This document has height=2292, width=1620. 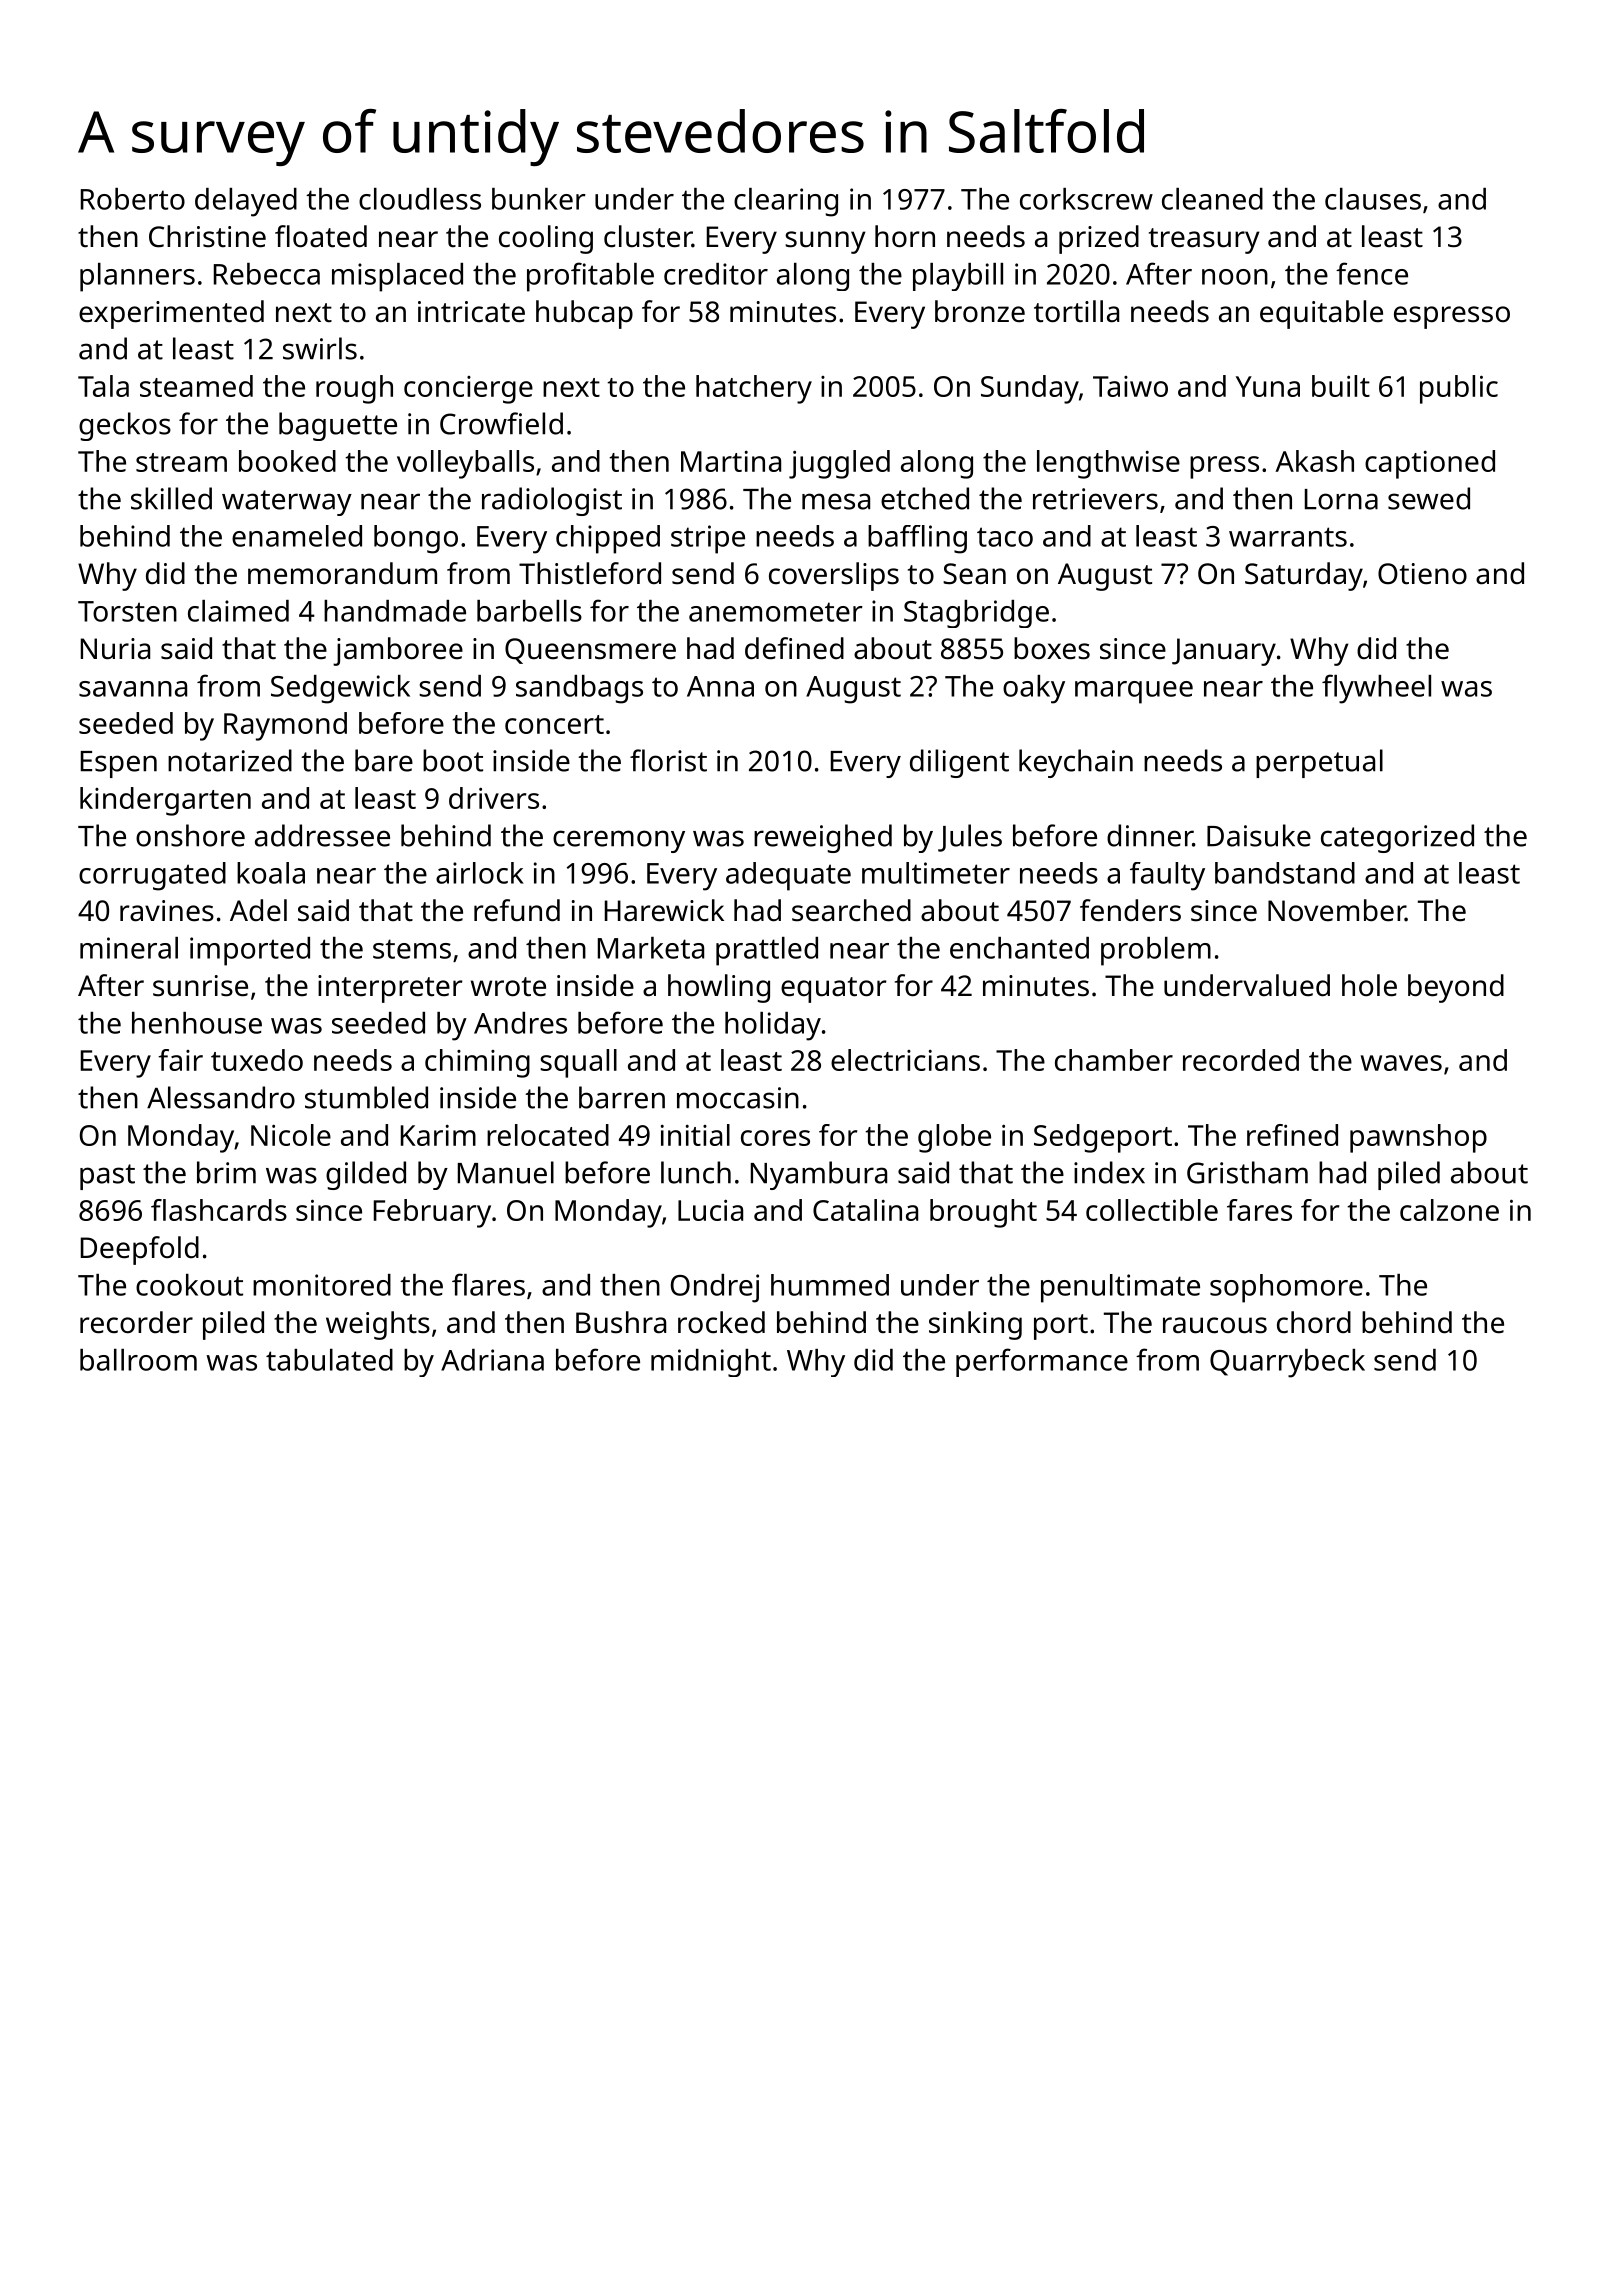 I want to click on tabulated, so click(x=329, y=1360).
